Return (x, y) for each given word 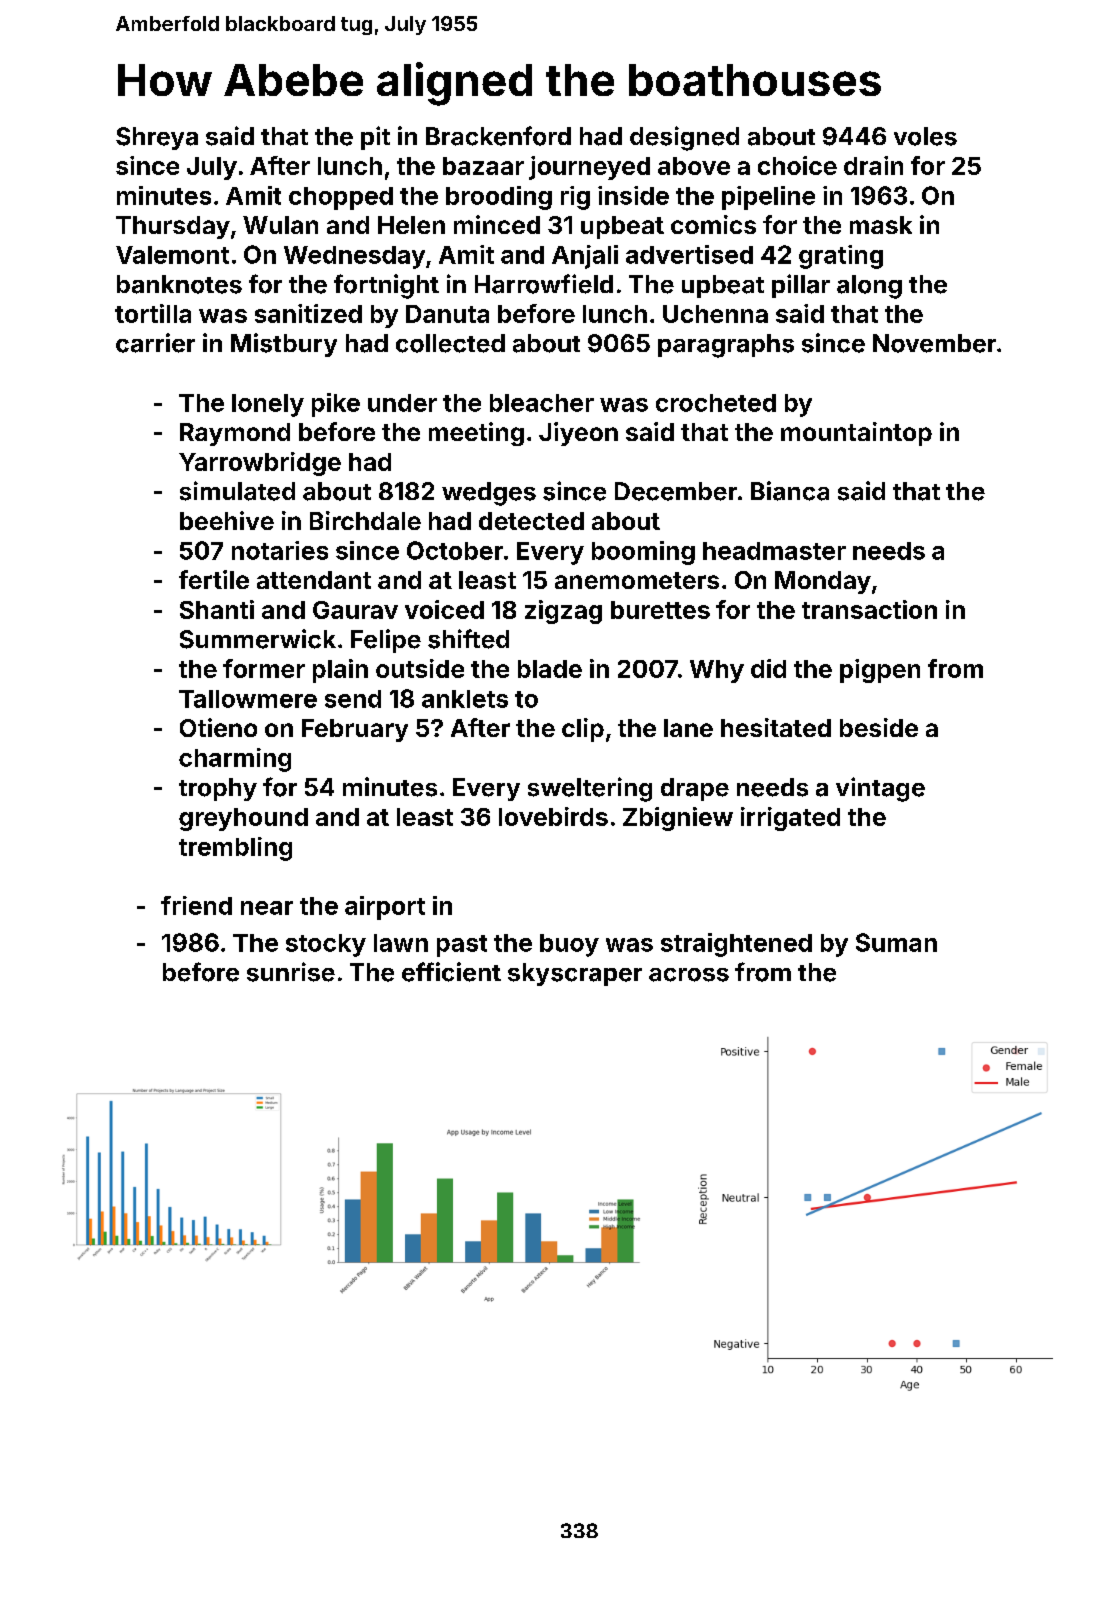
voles (925, 136)
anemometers (637, 580)
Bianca (790, 491)
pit (375, 138)
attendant (314, 580)
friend (196, 905)
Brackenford (498, 136)
